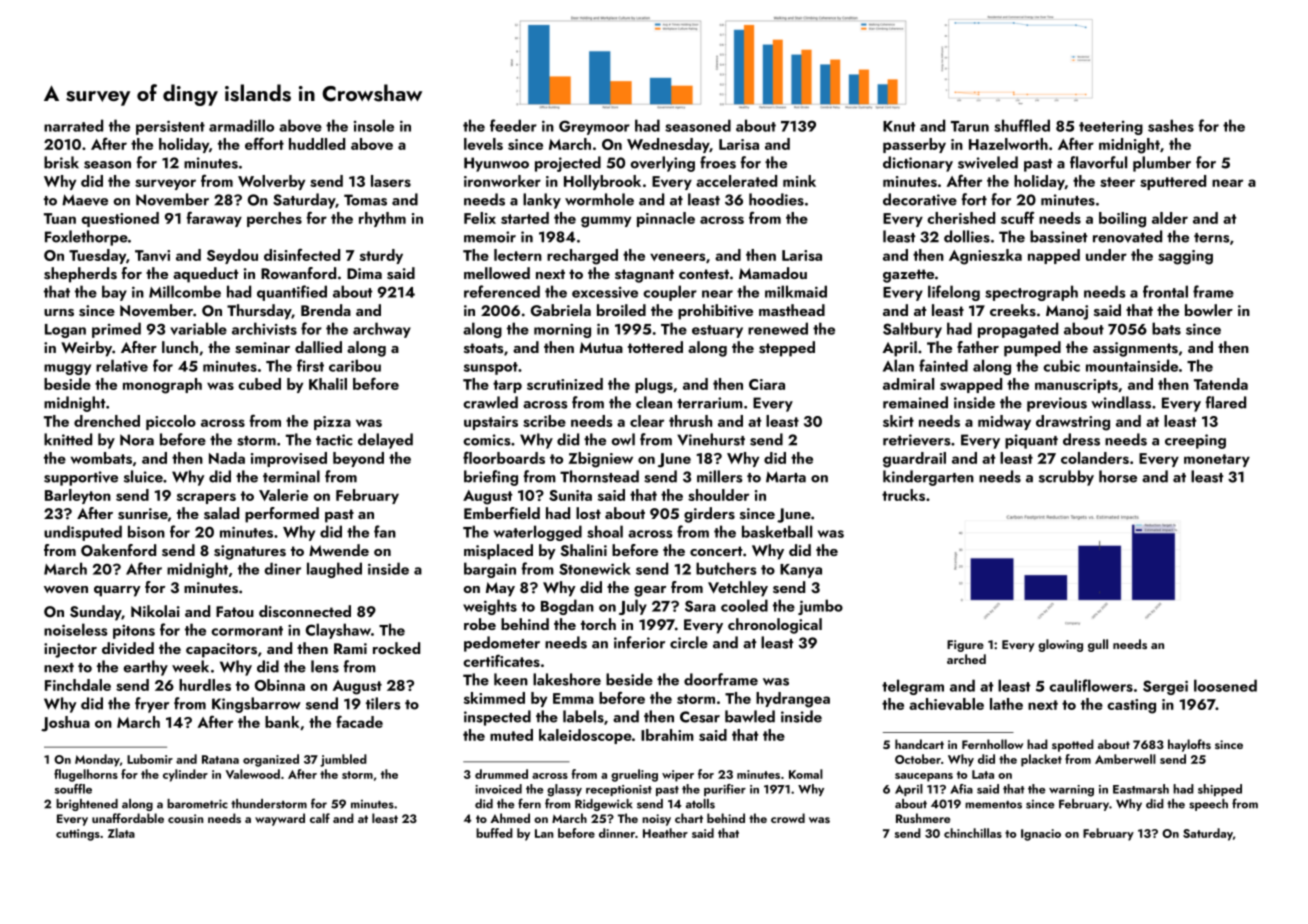  Describe the element at coordinates (1171, 125) in the image. I see `sashes` at that location.
